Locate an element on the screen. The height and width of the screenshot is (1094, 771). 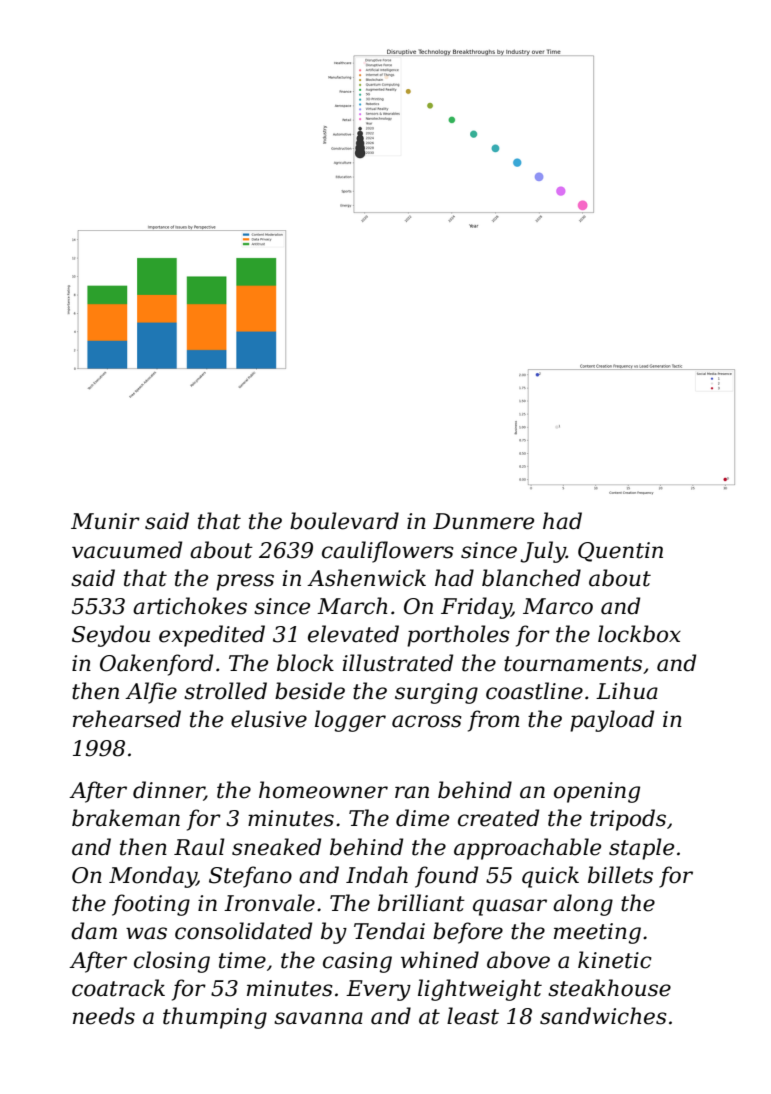
payload is located at coordinates (612, 721).
